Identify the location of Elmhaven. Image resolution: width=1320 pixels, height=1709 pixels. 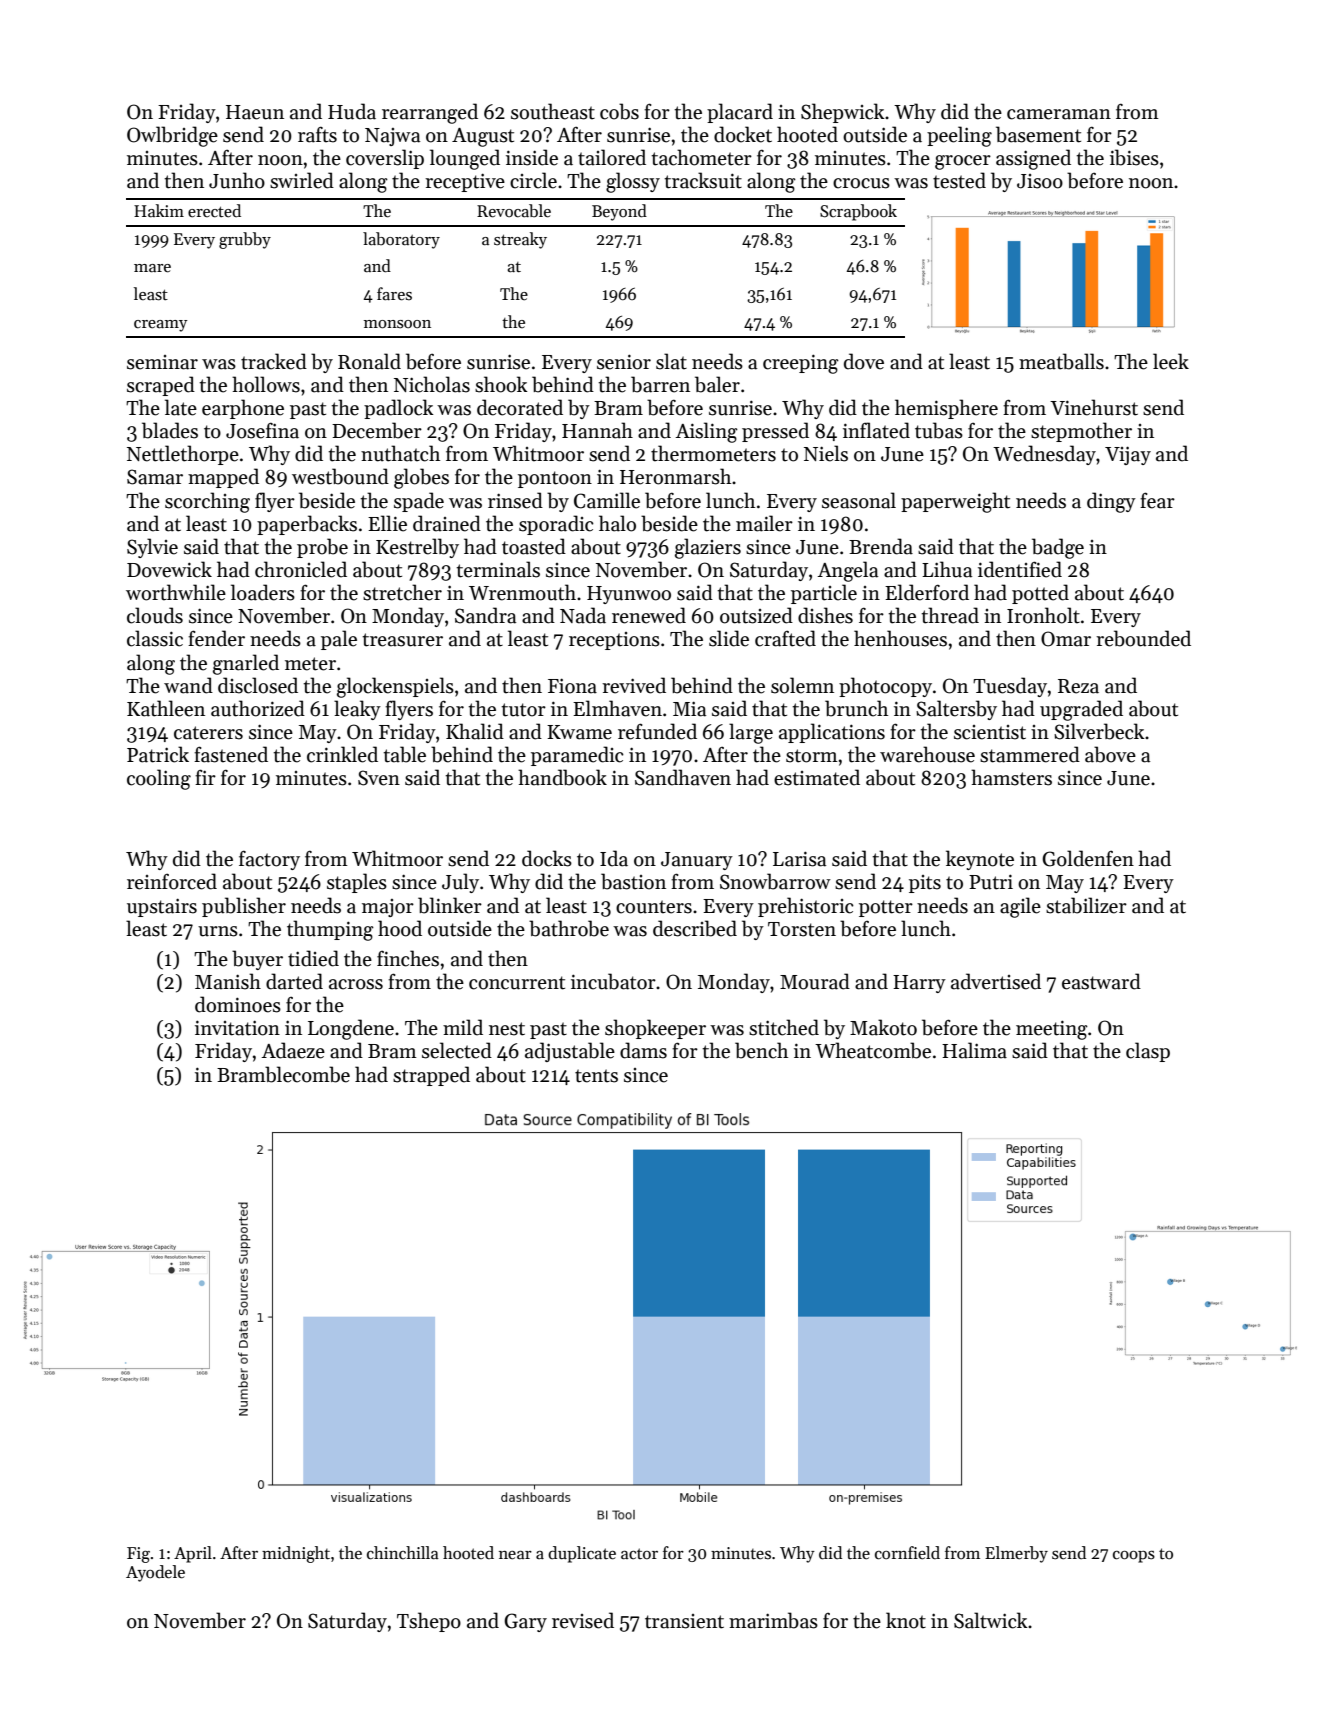
(617, 708).
